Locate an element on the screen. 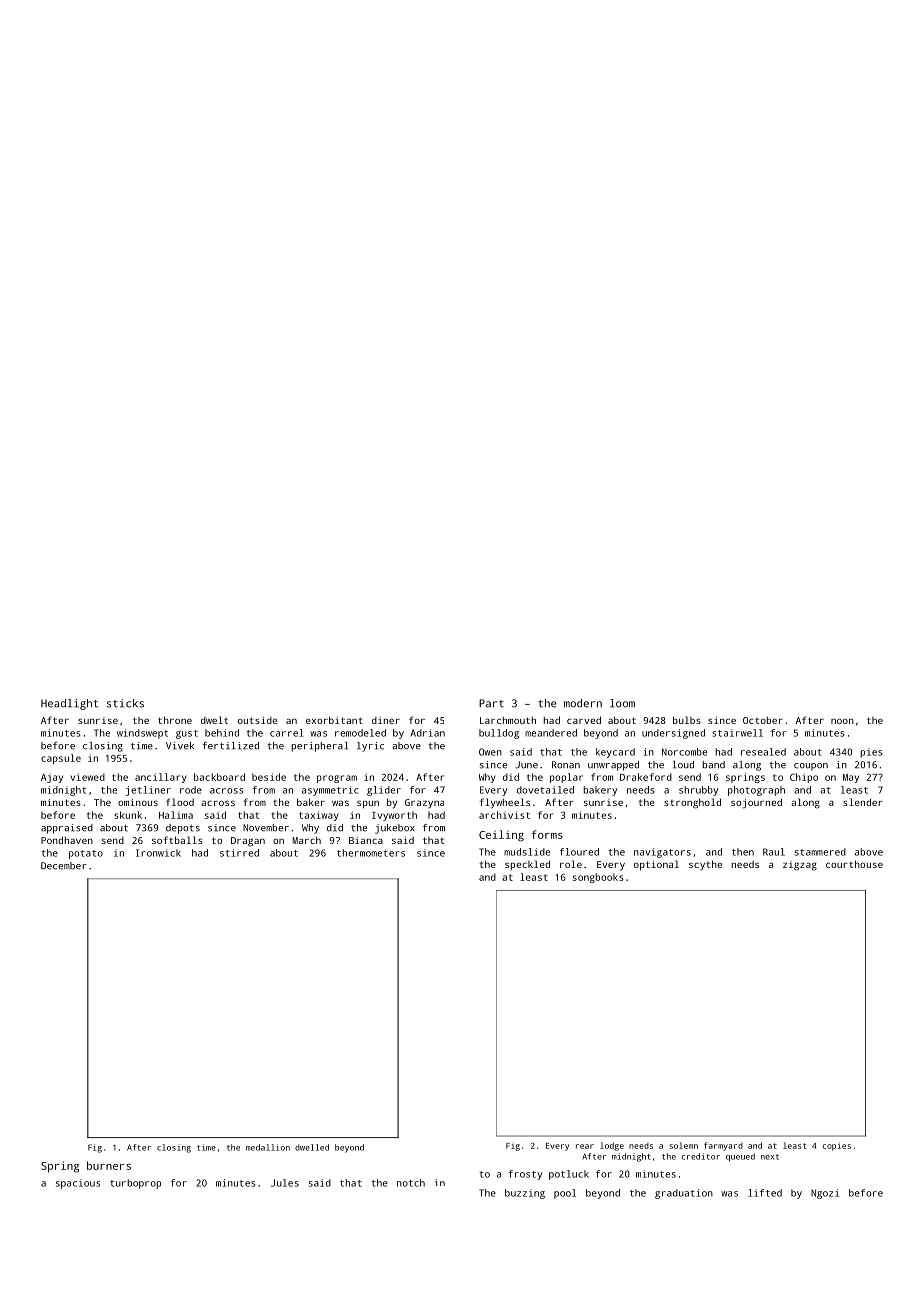 The height and width of the screenshot is (1308, 924). songbooks is located at coordinates (598, 878).
